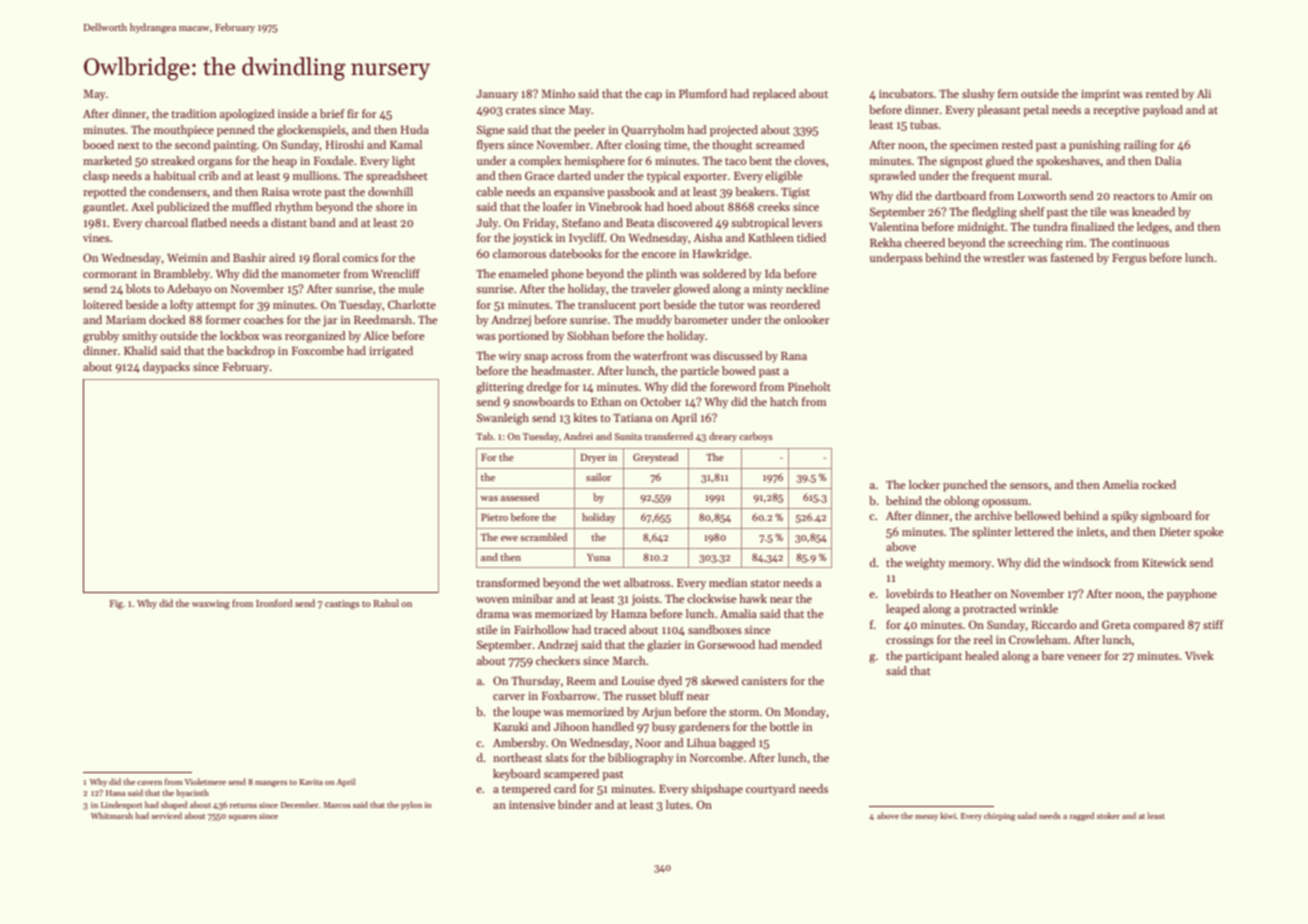 Image resolution: width=1308 pixels, height=924 pixels. What do you see at coordinates (607, 304) in the document?
I see `translucent` at bounding box center [607, 304].
